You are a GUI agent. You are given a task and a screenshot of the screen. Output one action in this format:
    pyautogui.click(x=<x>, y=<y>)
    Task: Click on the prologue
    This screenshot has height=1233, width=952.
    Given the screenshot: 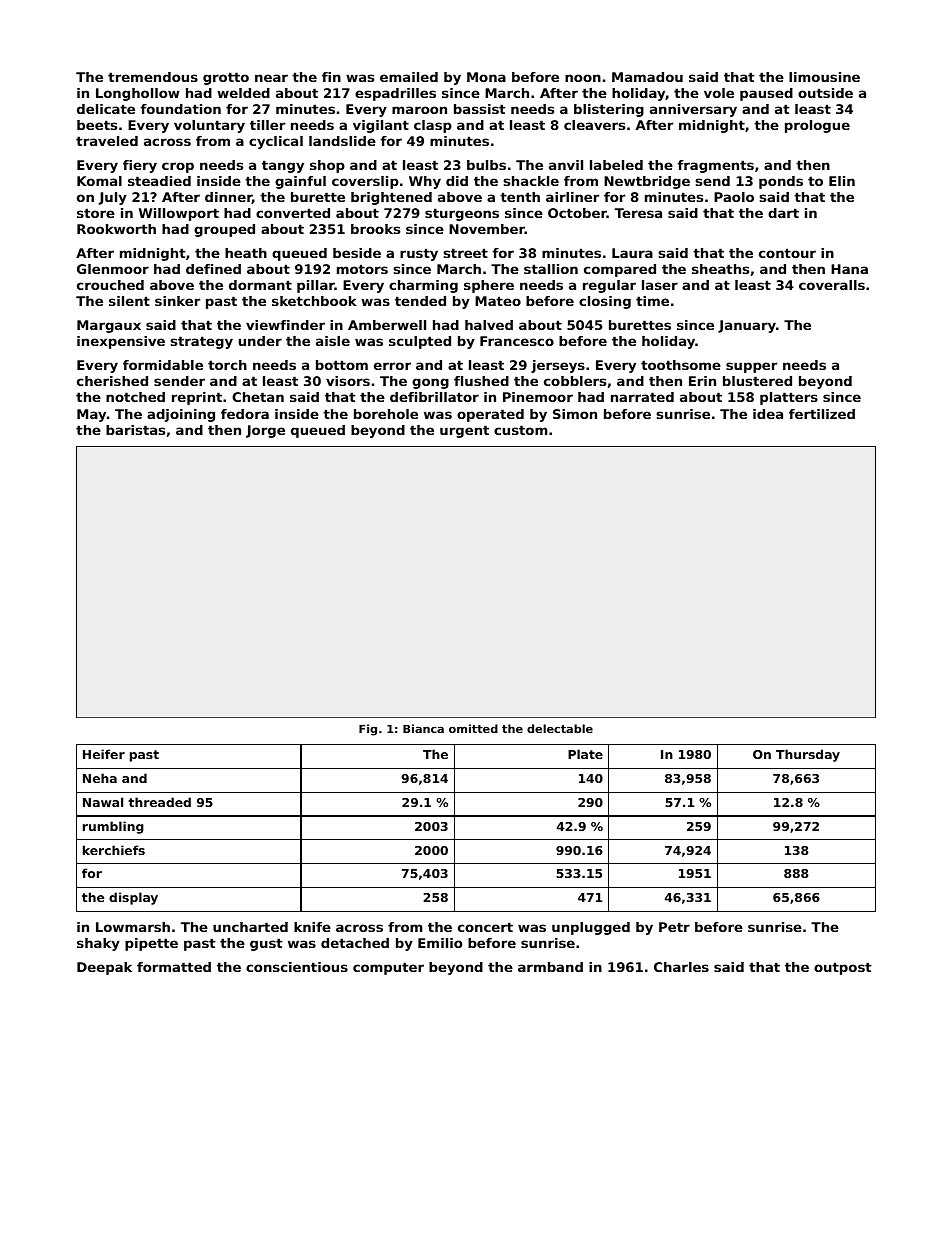 What is the action you would take?
    pyautogui.click(x=817, y=126)
